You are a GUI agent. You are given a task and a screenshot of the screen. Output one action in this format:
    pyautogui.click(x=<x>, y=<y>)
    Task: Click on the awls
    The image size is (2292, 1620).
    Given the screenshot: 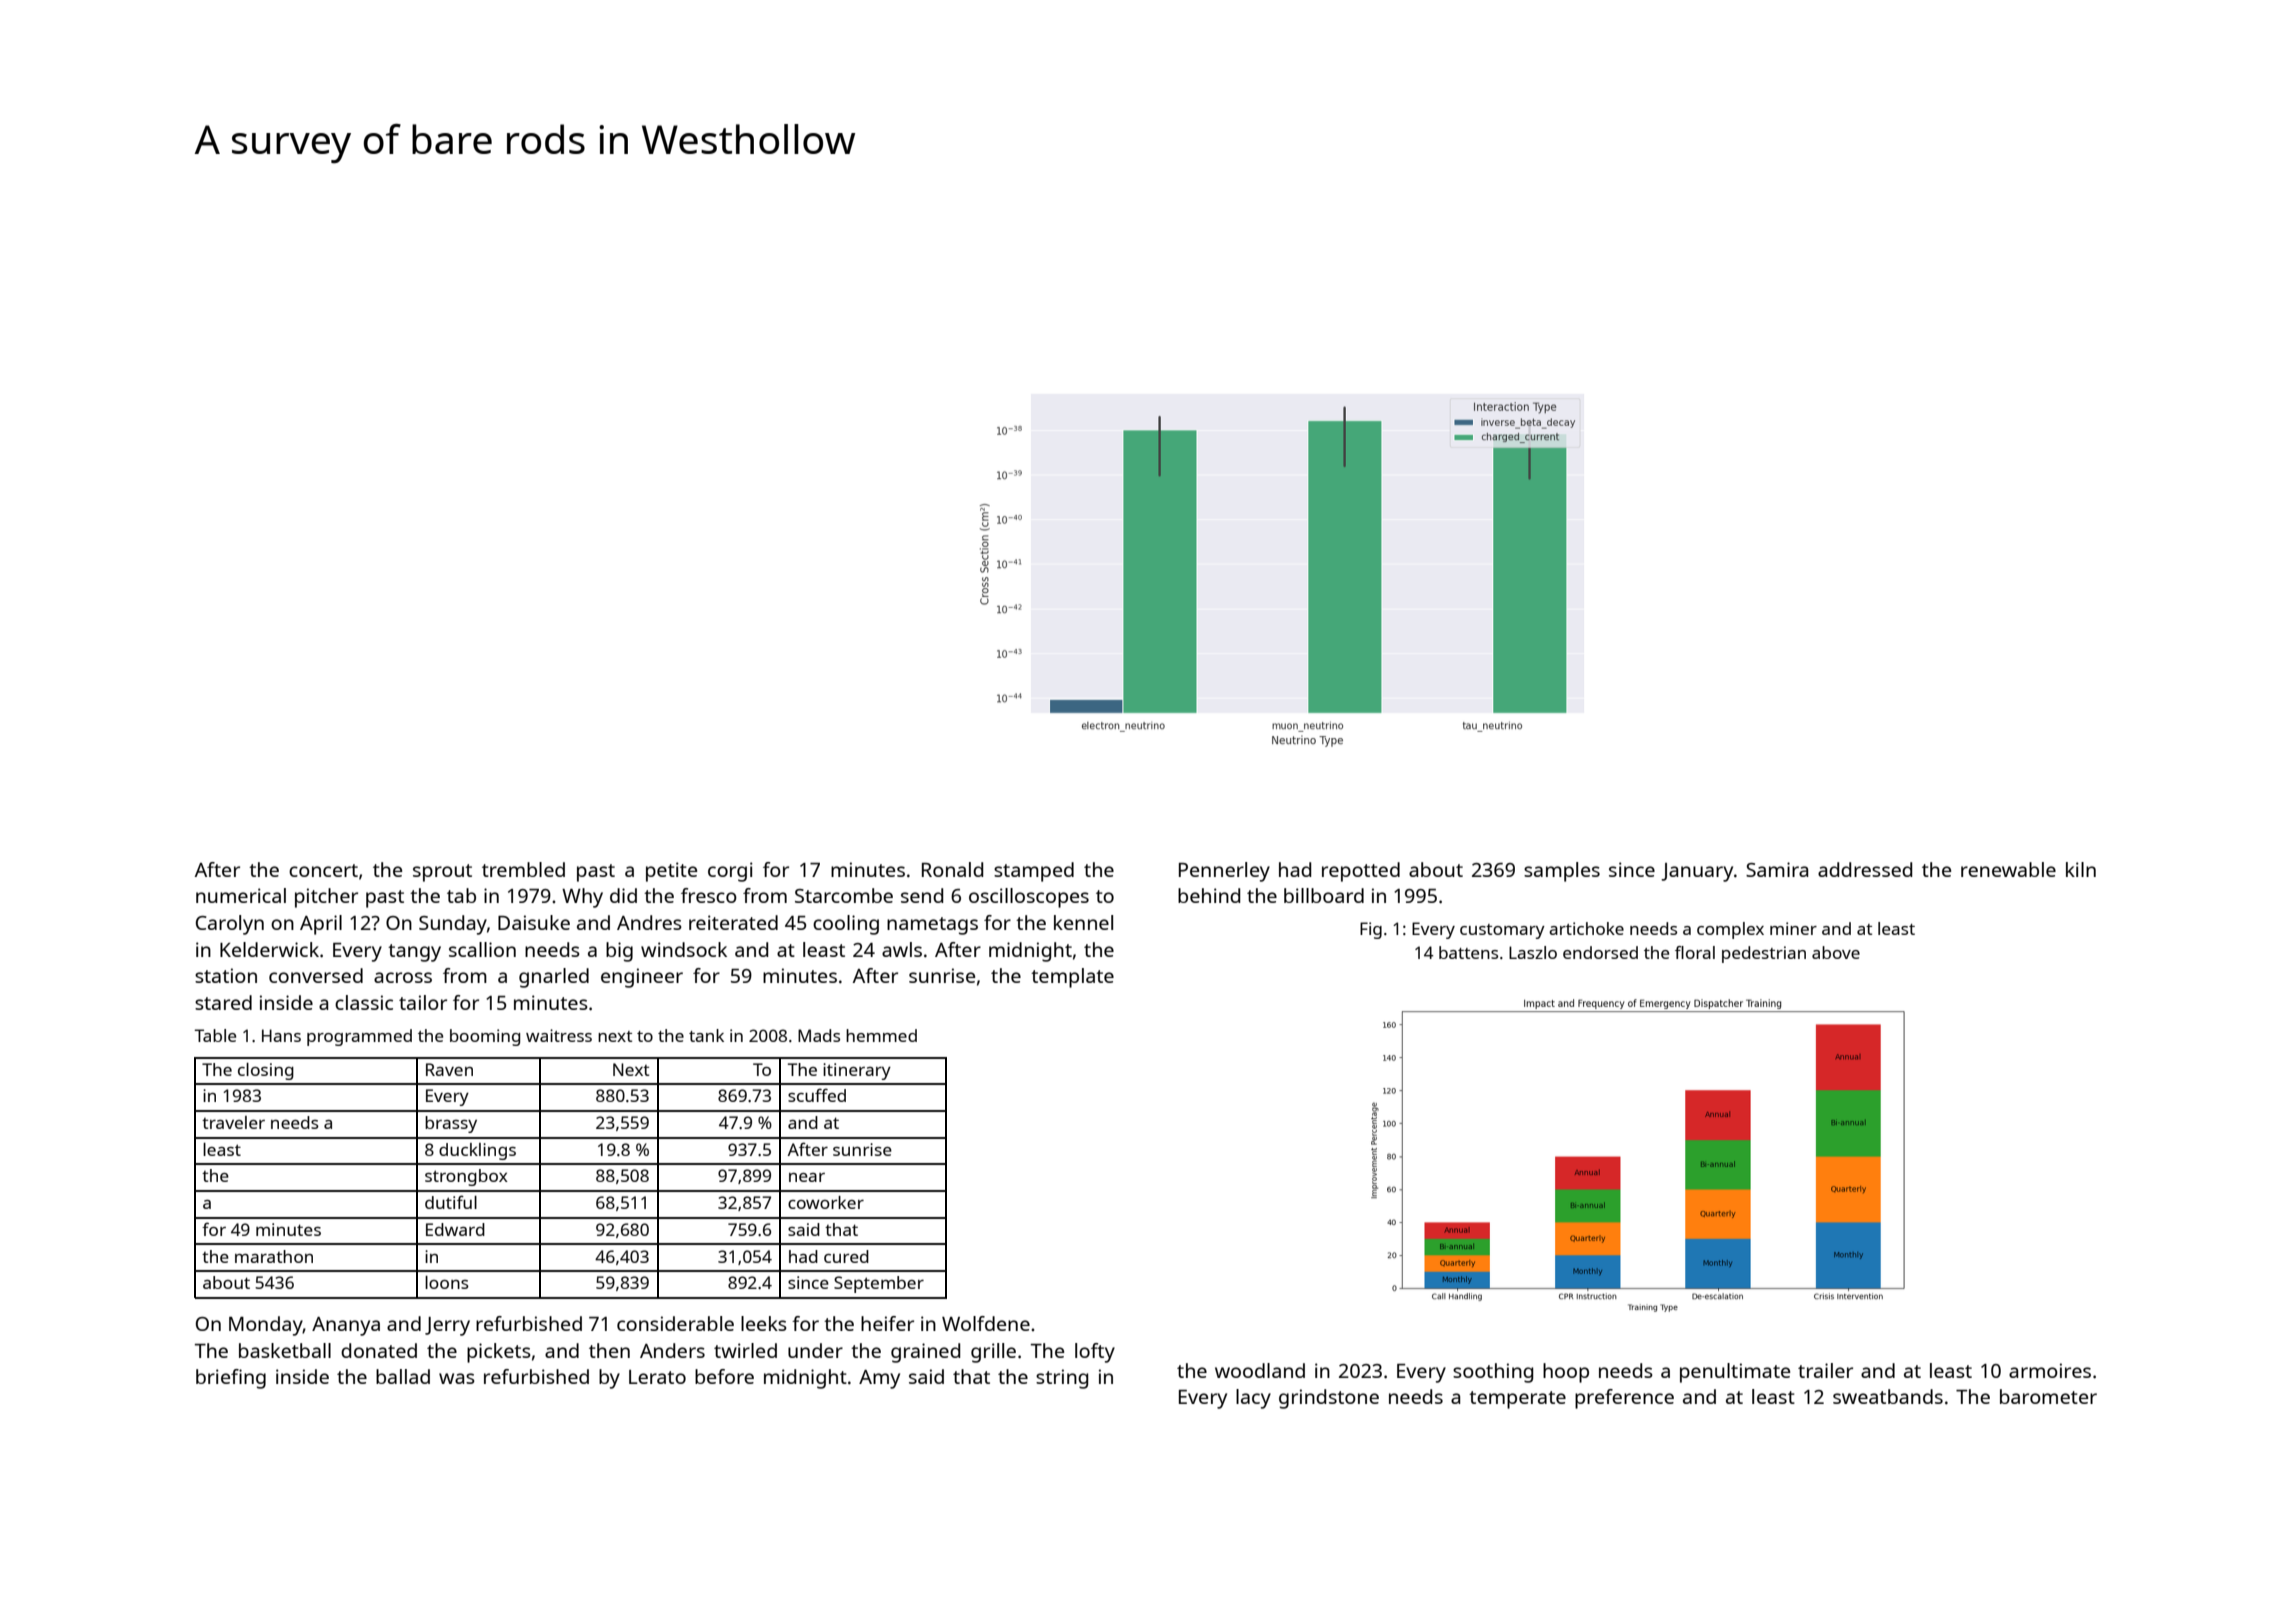 What is the action you would take?
    pyautogui.click(x=902, y=949)
